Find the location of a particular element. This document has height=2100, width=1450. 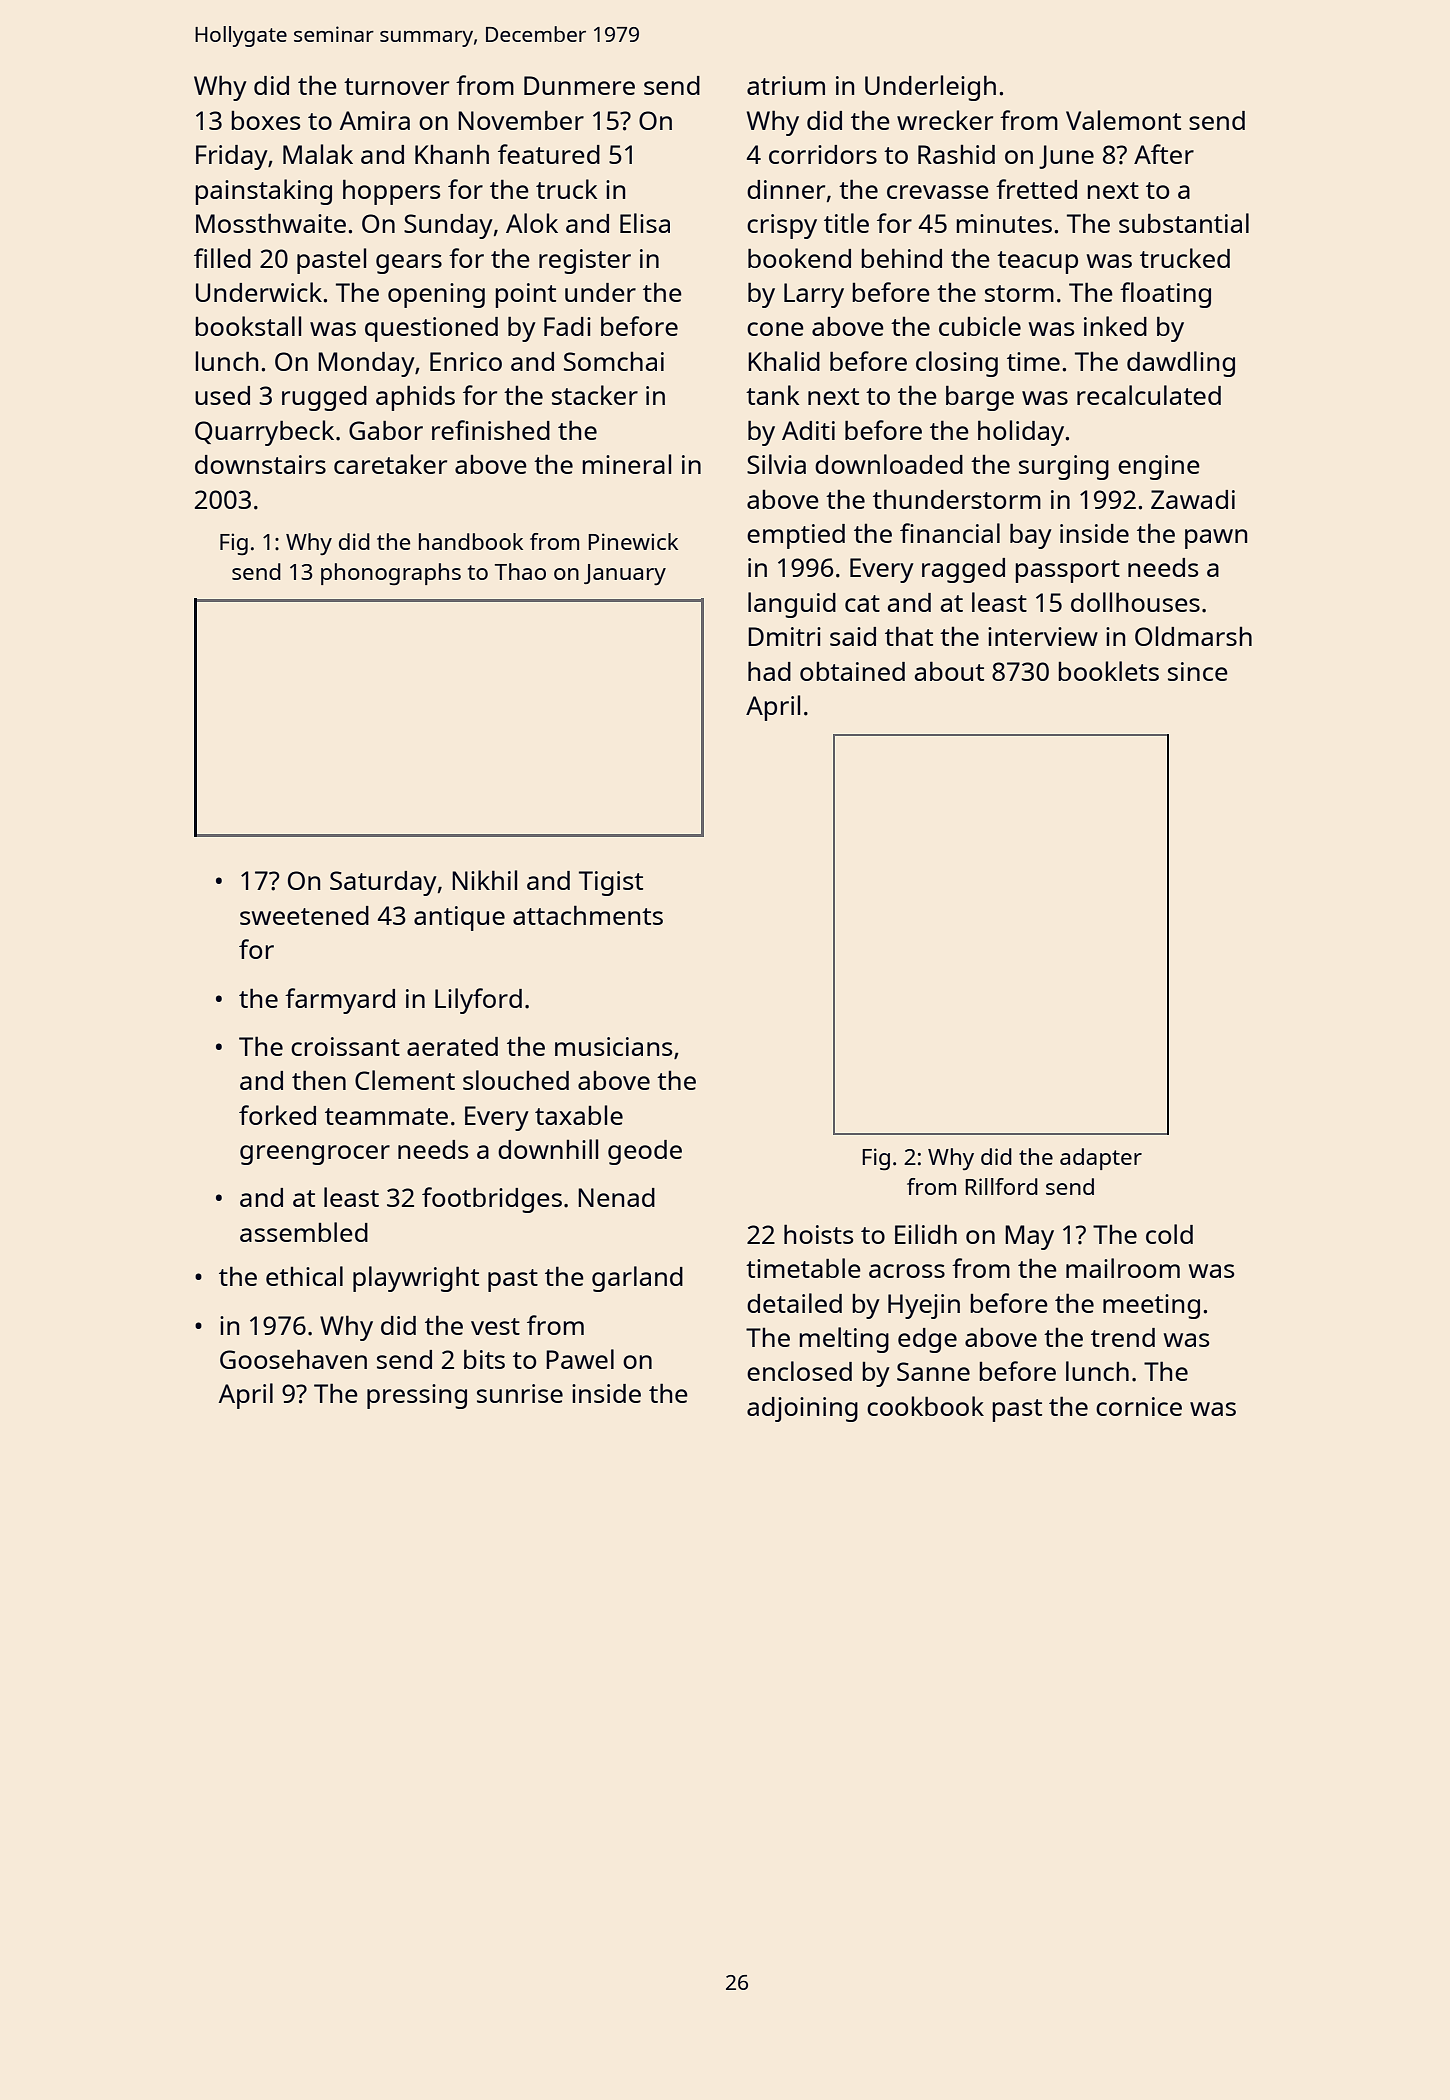

turnover is located at coordinates (396, 86).
